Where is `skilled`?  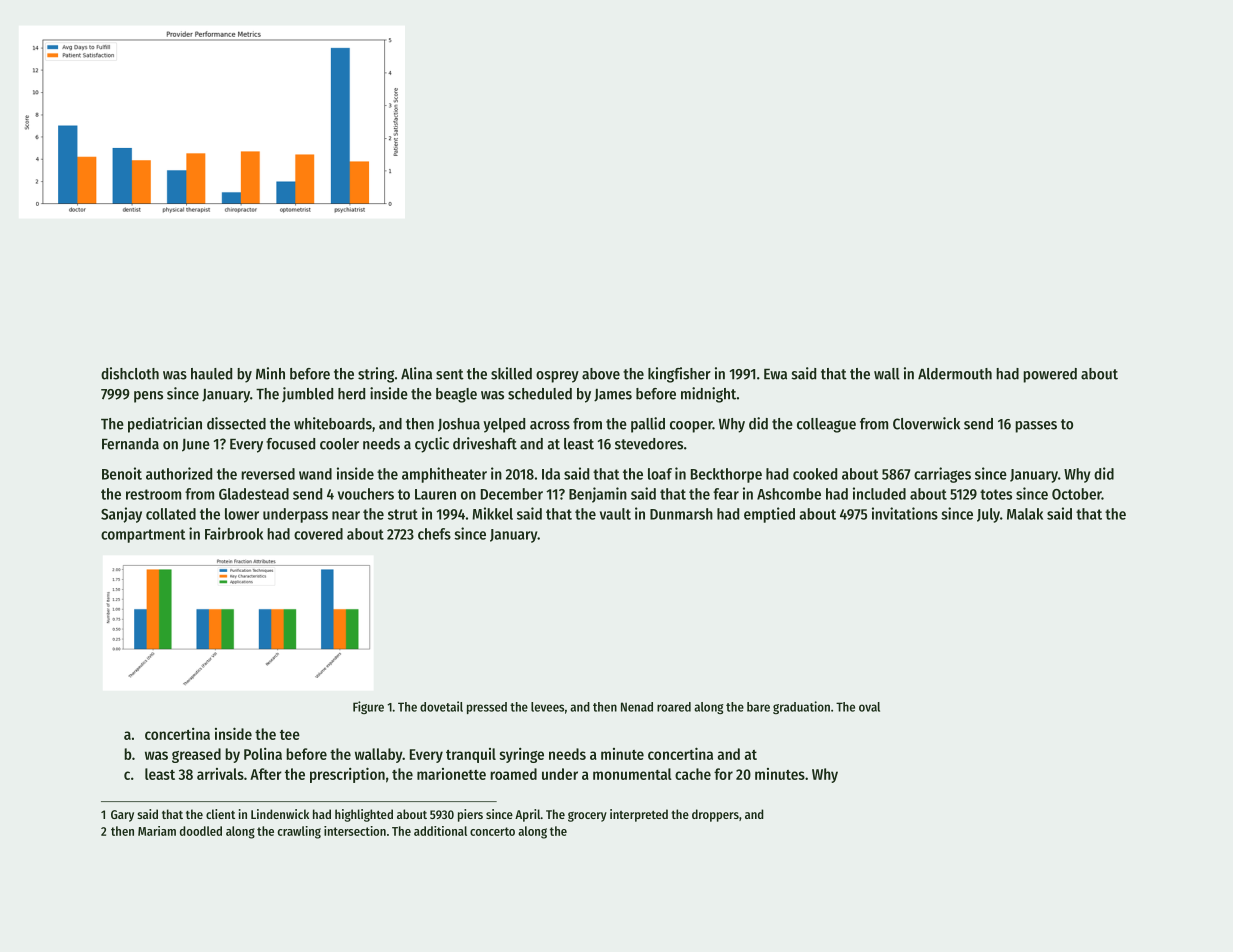 skilled is located at coordinates (511, 373).
